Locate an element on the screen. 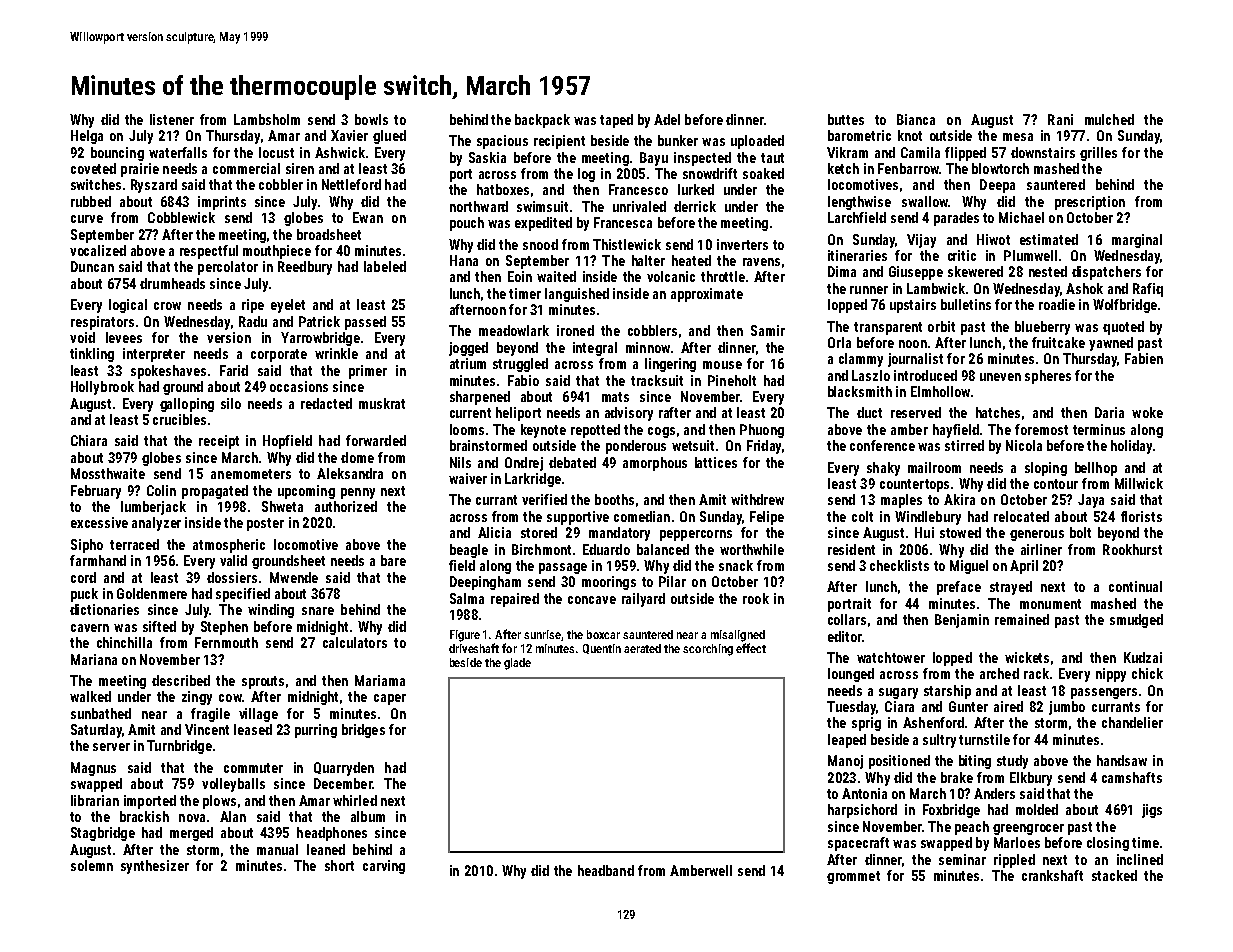  recipient is located at coordinates (559, 142).
